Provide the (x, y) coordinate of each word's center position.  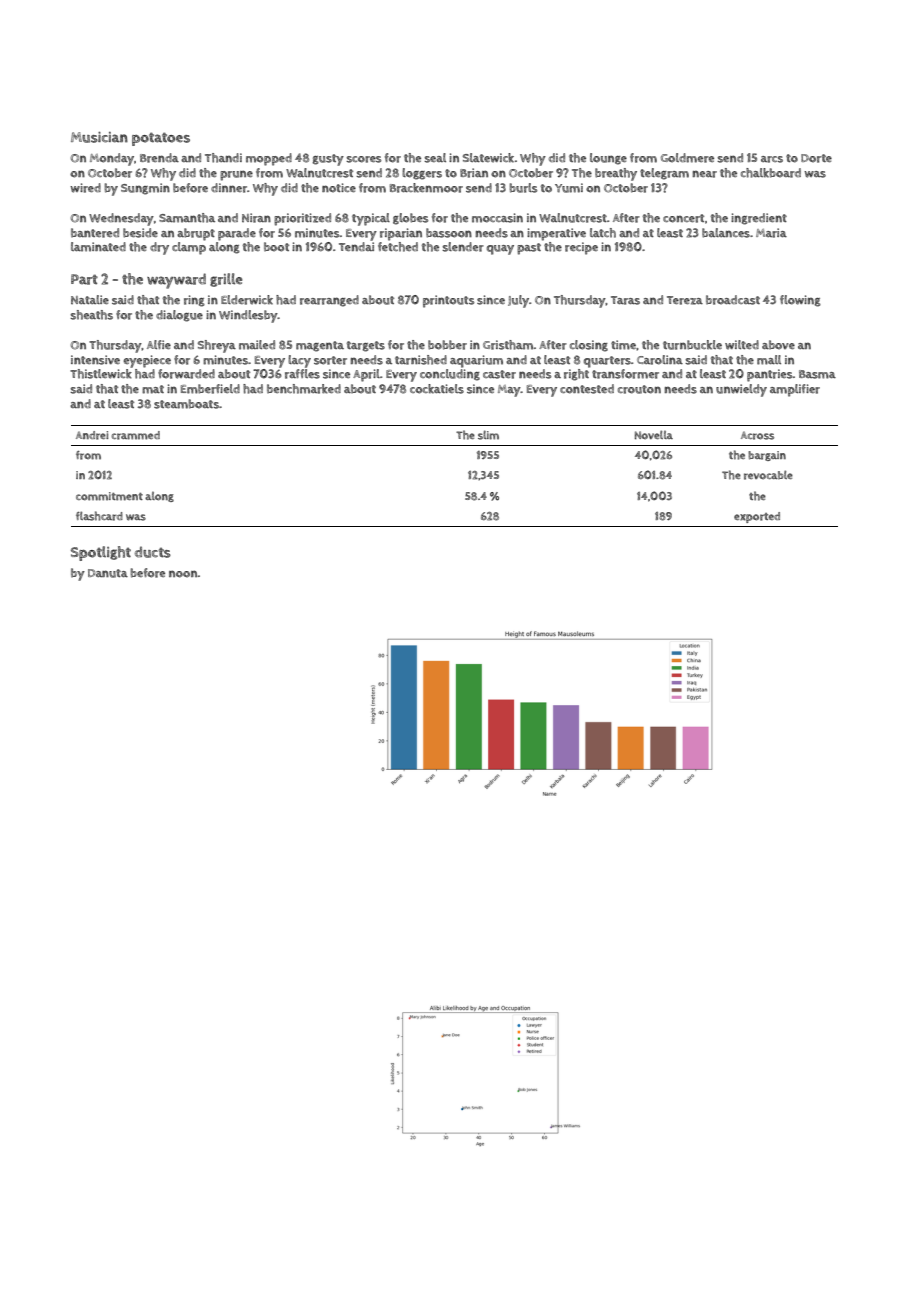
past (529, 249)
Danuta (108, 573)
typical (371, 219)
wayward (176, 281)
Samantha (187, 218)
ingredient (759, 219)
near (704, 174)
